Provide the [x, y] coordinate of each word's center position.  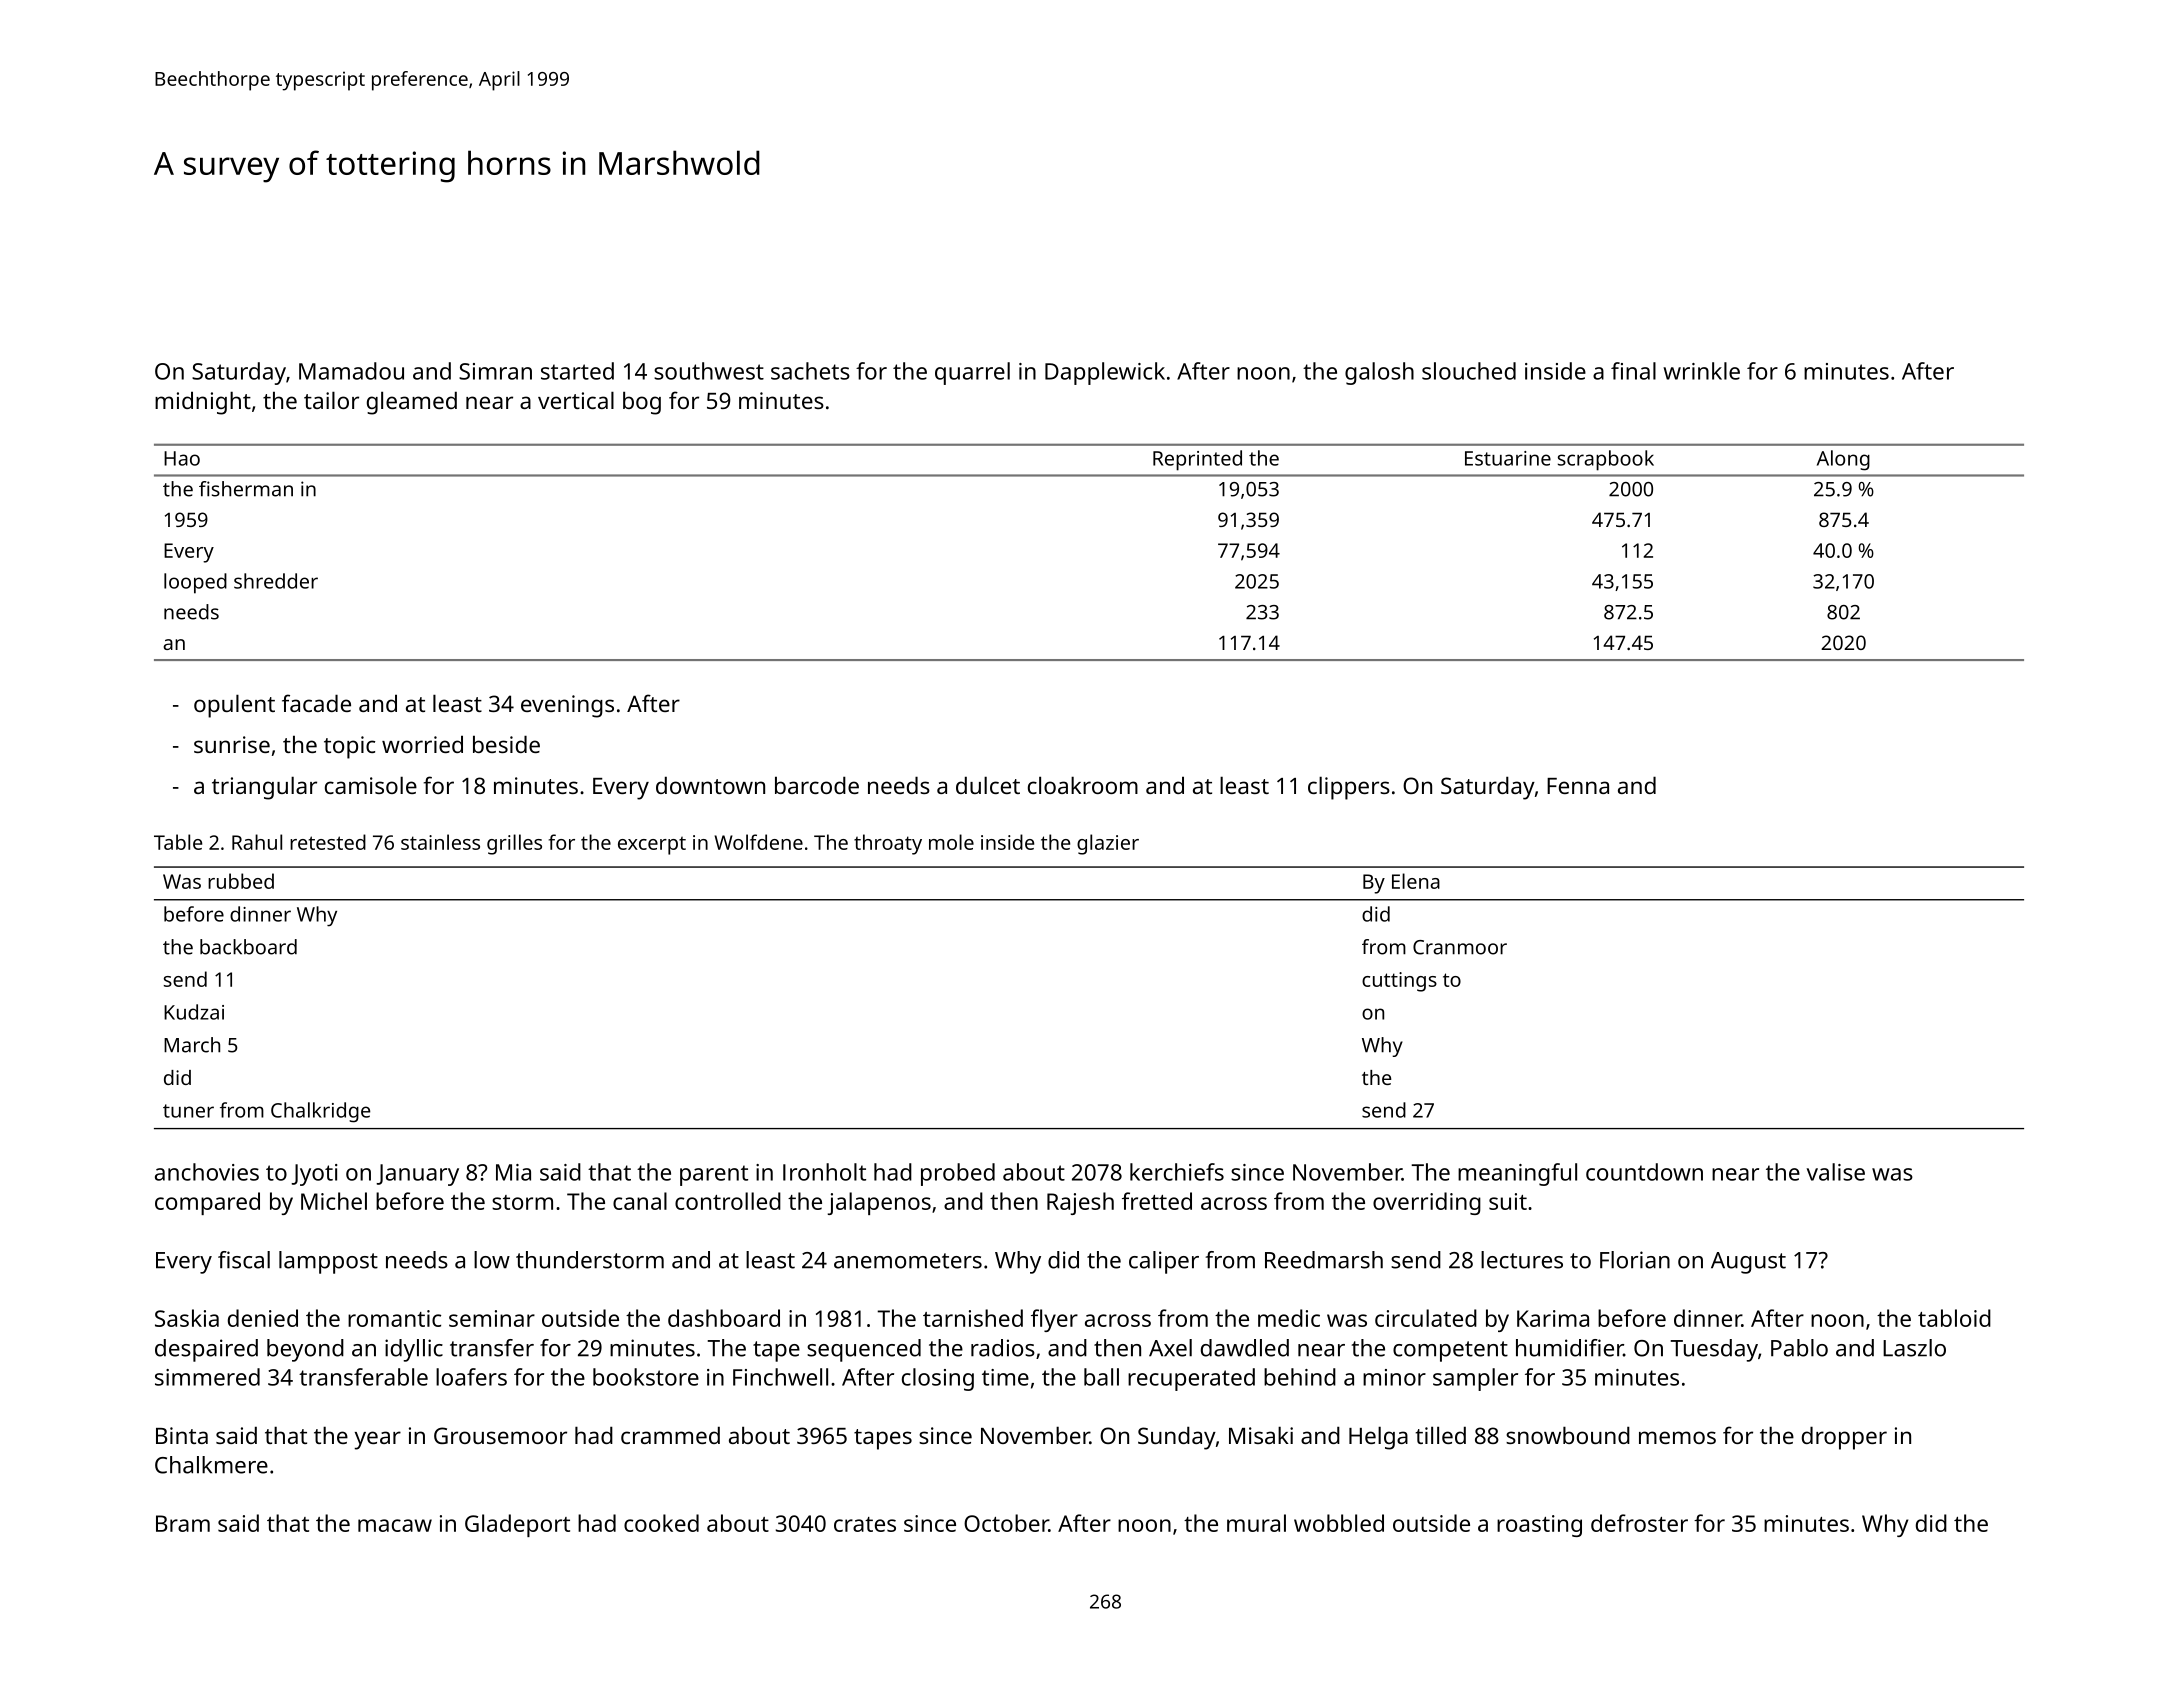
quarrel [972, 373]
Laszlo [1914, 1348]
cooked [661, 1523]
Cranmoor [1460, 947]
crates [865, 1524]
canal [640, 1201]
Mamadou [351, 371]
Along [1843, 460]
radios [1003, 1348]
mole [951, 842]
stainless [440, 842]
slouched [1469, 371]
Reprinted [1197, 460]
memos [1677, 1437]
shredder [276, 581]
